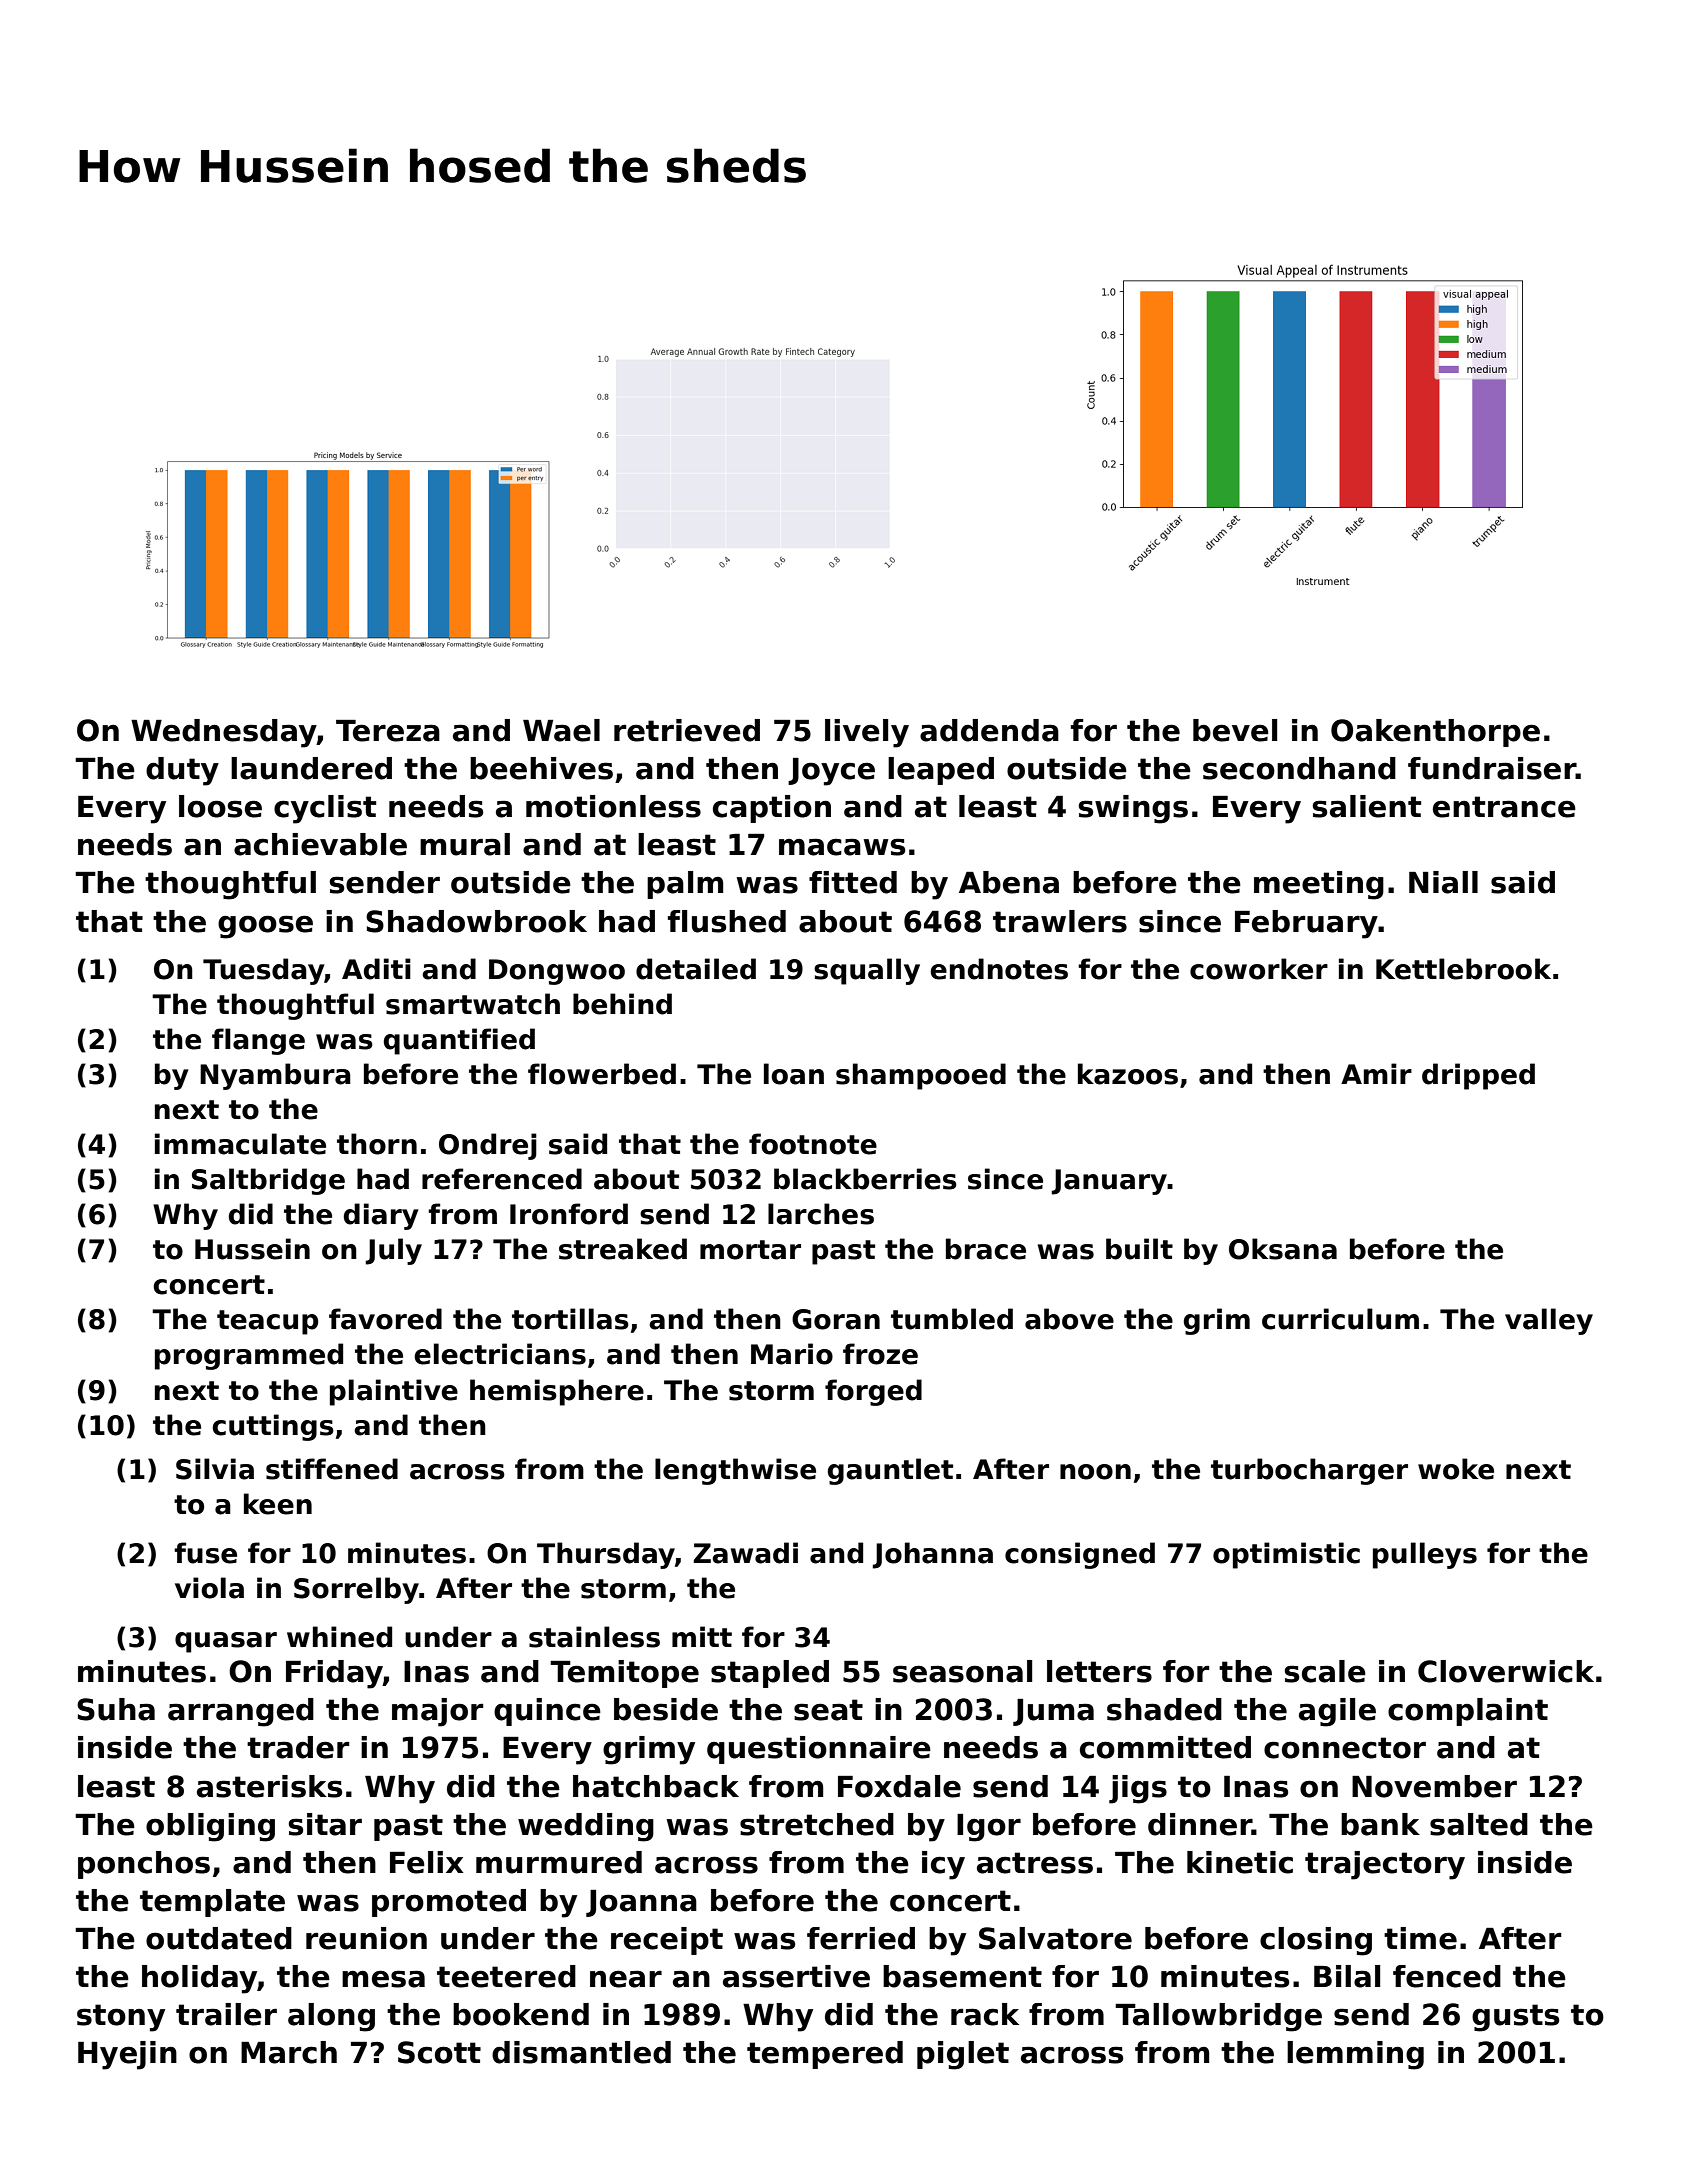 Image resolution: width=1683 pixels, height=2178 pixels. What do you see at coordinates (1376, 1073) in the page?
I see `Amir` at bounding box center [1376, 1073].
